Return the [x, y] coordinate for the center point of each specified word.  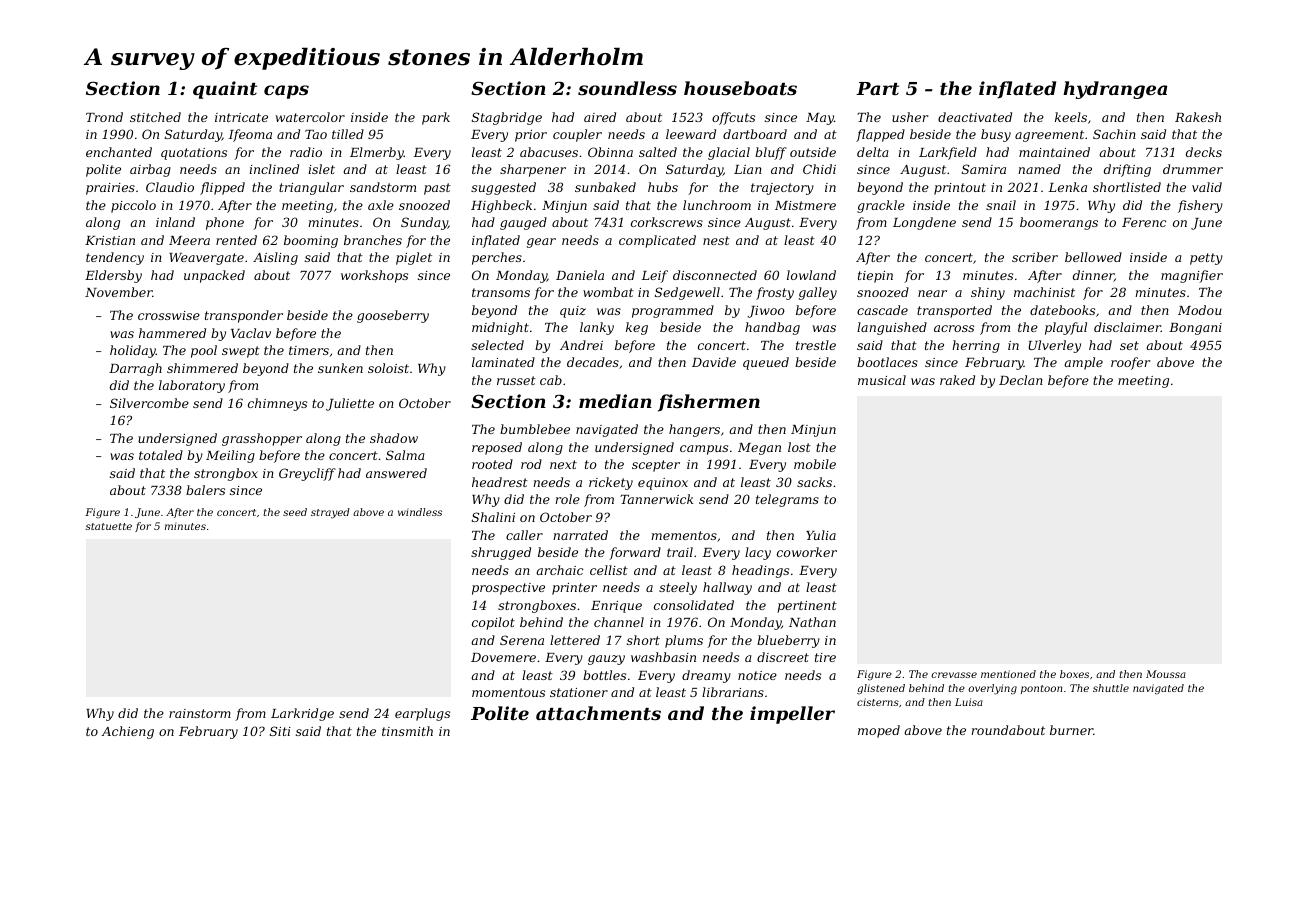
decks [1204, 152]
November [119, 292]
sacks [814, 482]
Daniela [580, 275]
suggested [503, 188]
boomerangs [1059, 223]
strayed [330, 513]
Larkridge [302, 714]
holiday [133, 351]
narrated [580, 535]
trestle [816, 345]
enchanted [119, 152]
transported [954, 311]
